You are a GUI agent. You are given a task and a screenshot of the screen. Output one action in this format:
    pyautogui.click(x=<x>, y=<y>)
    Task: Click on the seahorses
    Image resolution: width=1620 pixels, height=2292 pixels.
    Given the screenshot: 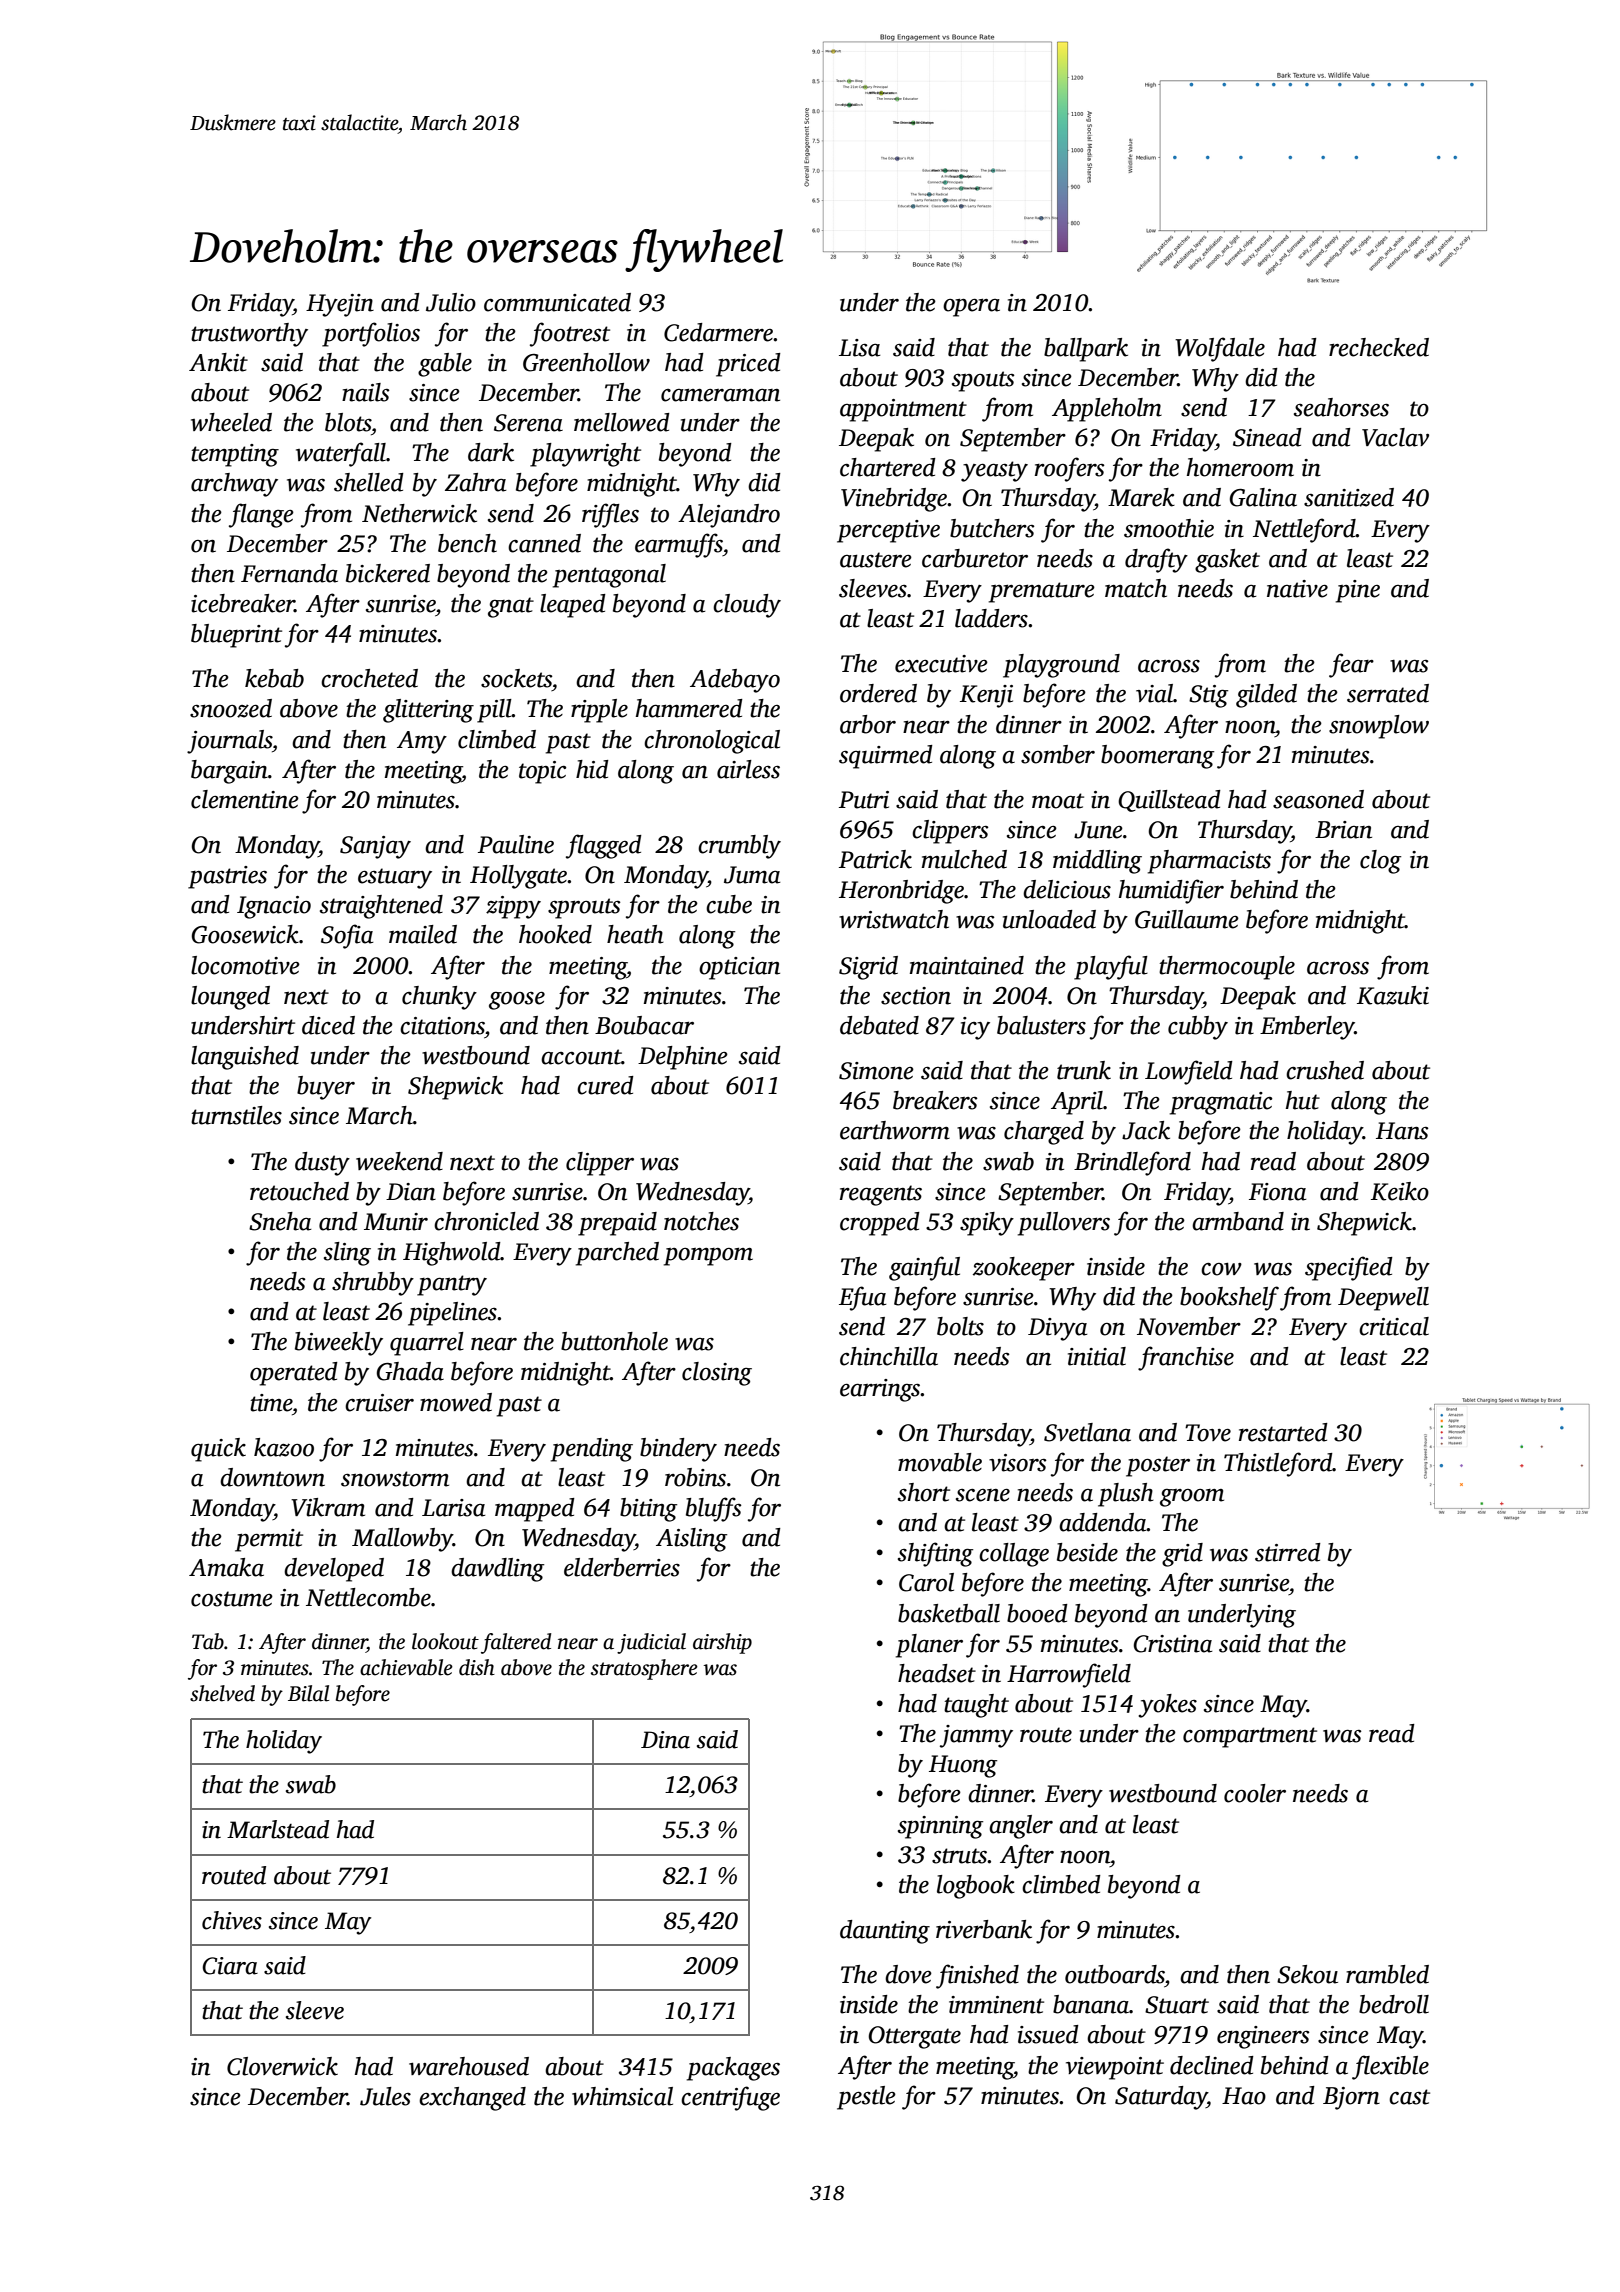 What is the action you would take?
    pyautogui.click(x=1341, y=407)
